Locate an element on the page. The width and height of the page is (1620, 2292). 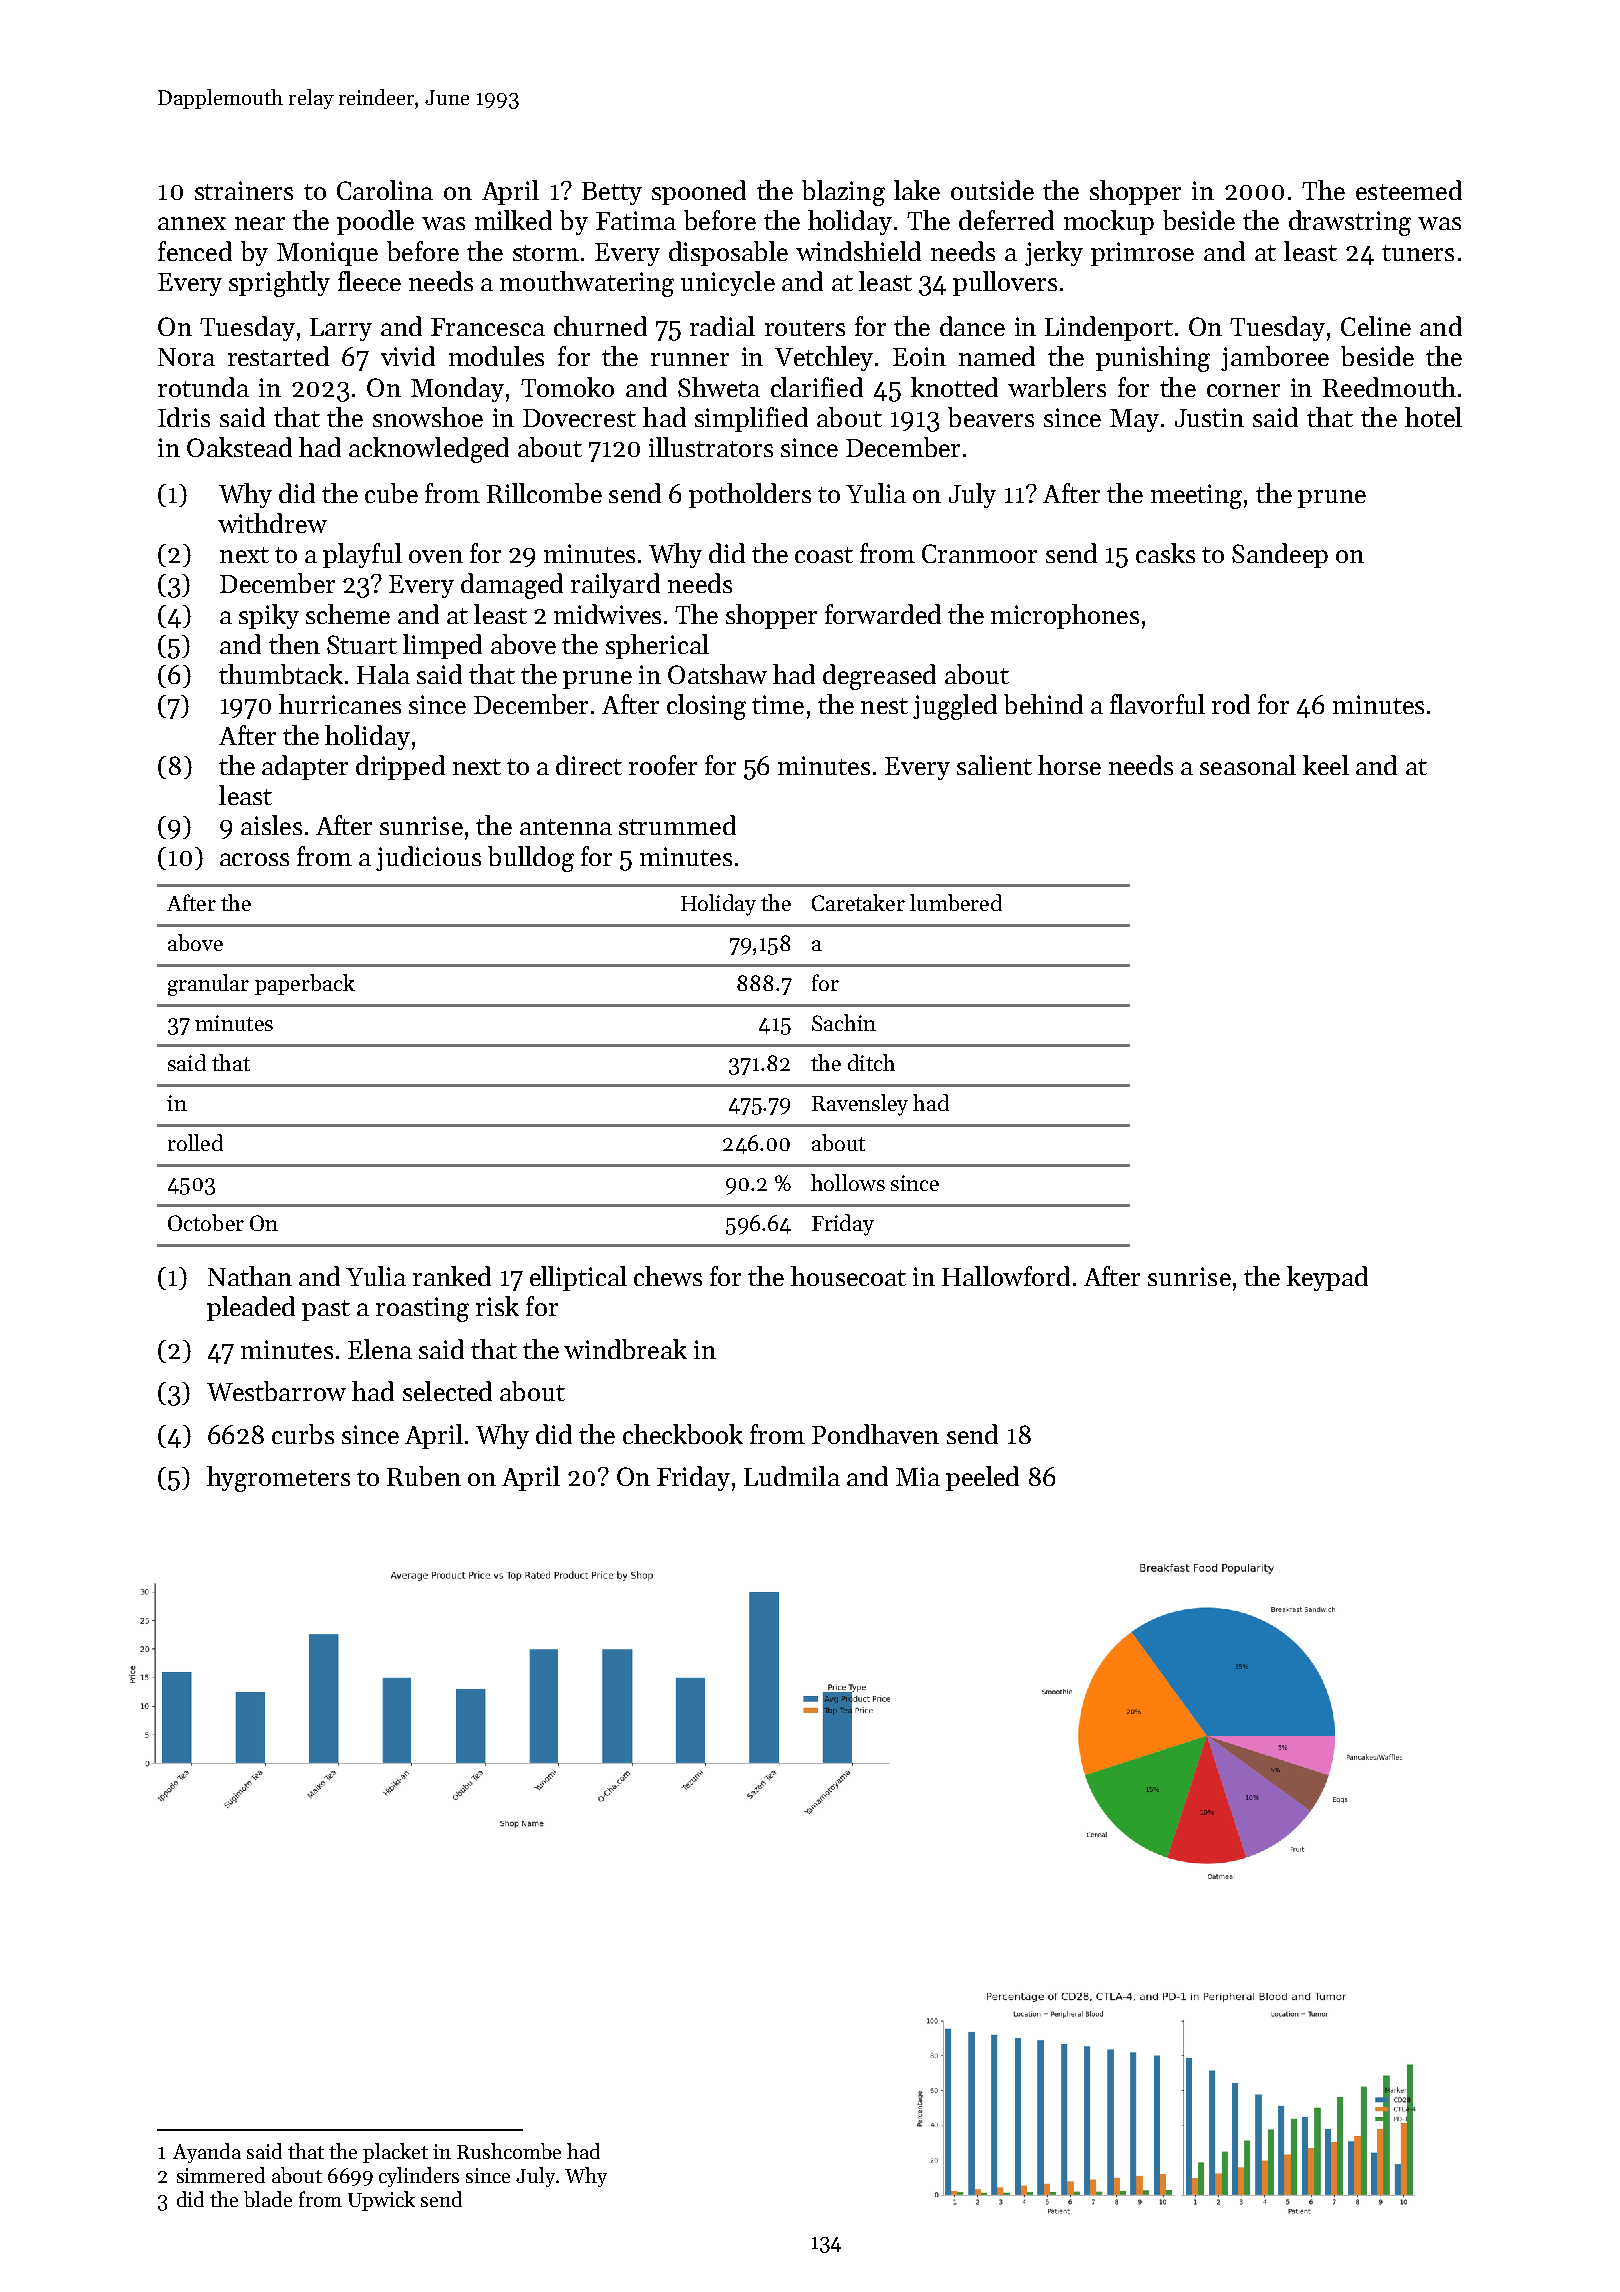
playful is located at coordinates (362, 555).
